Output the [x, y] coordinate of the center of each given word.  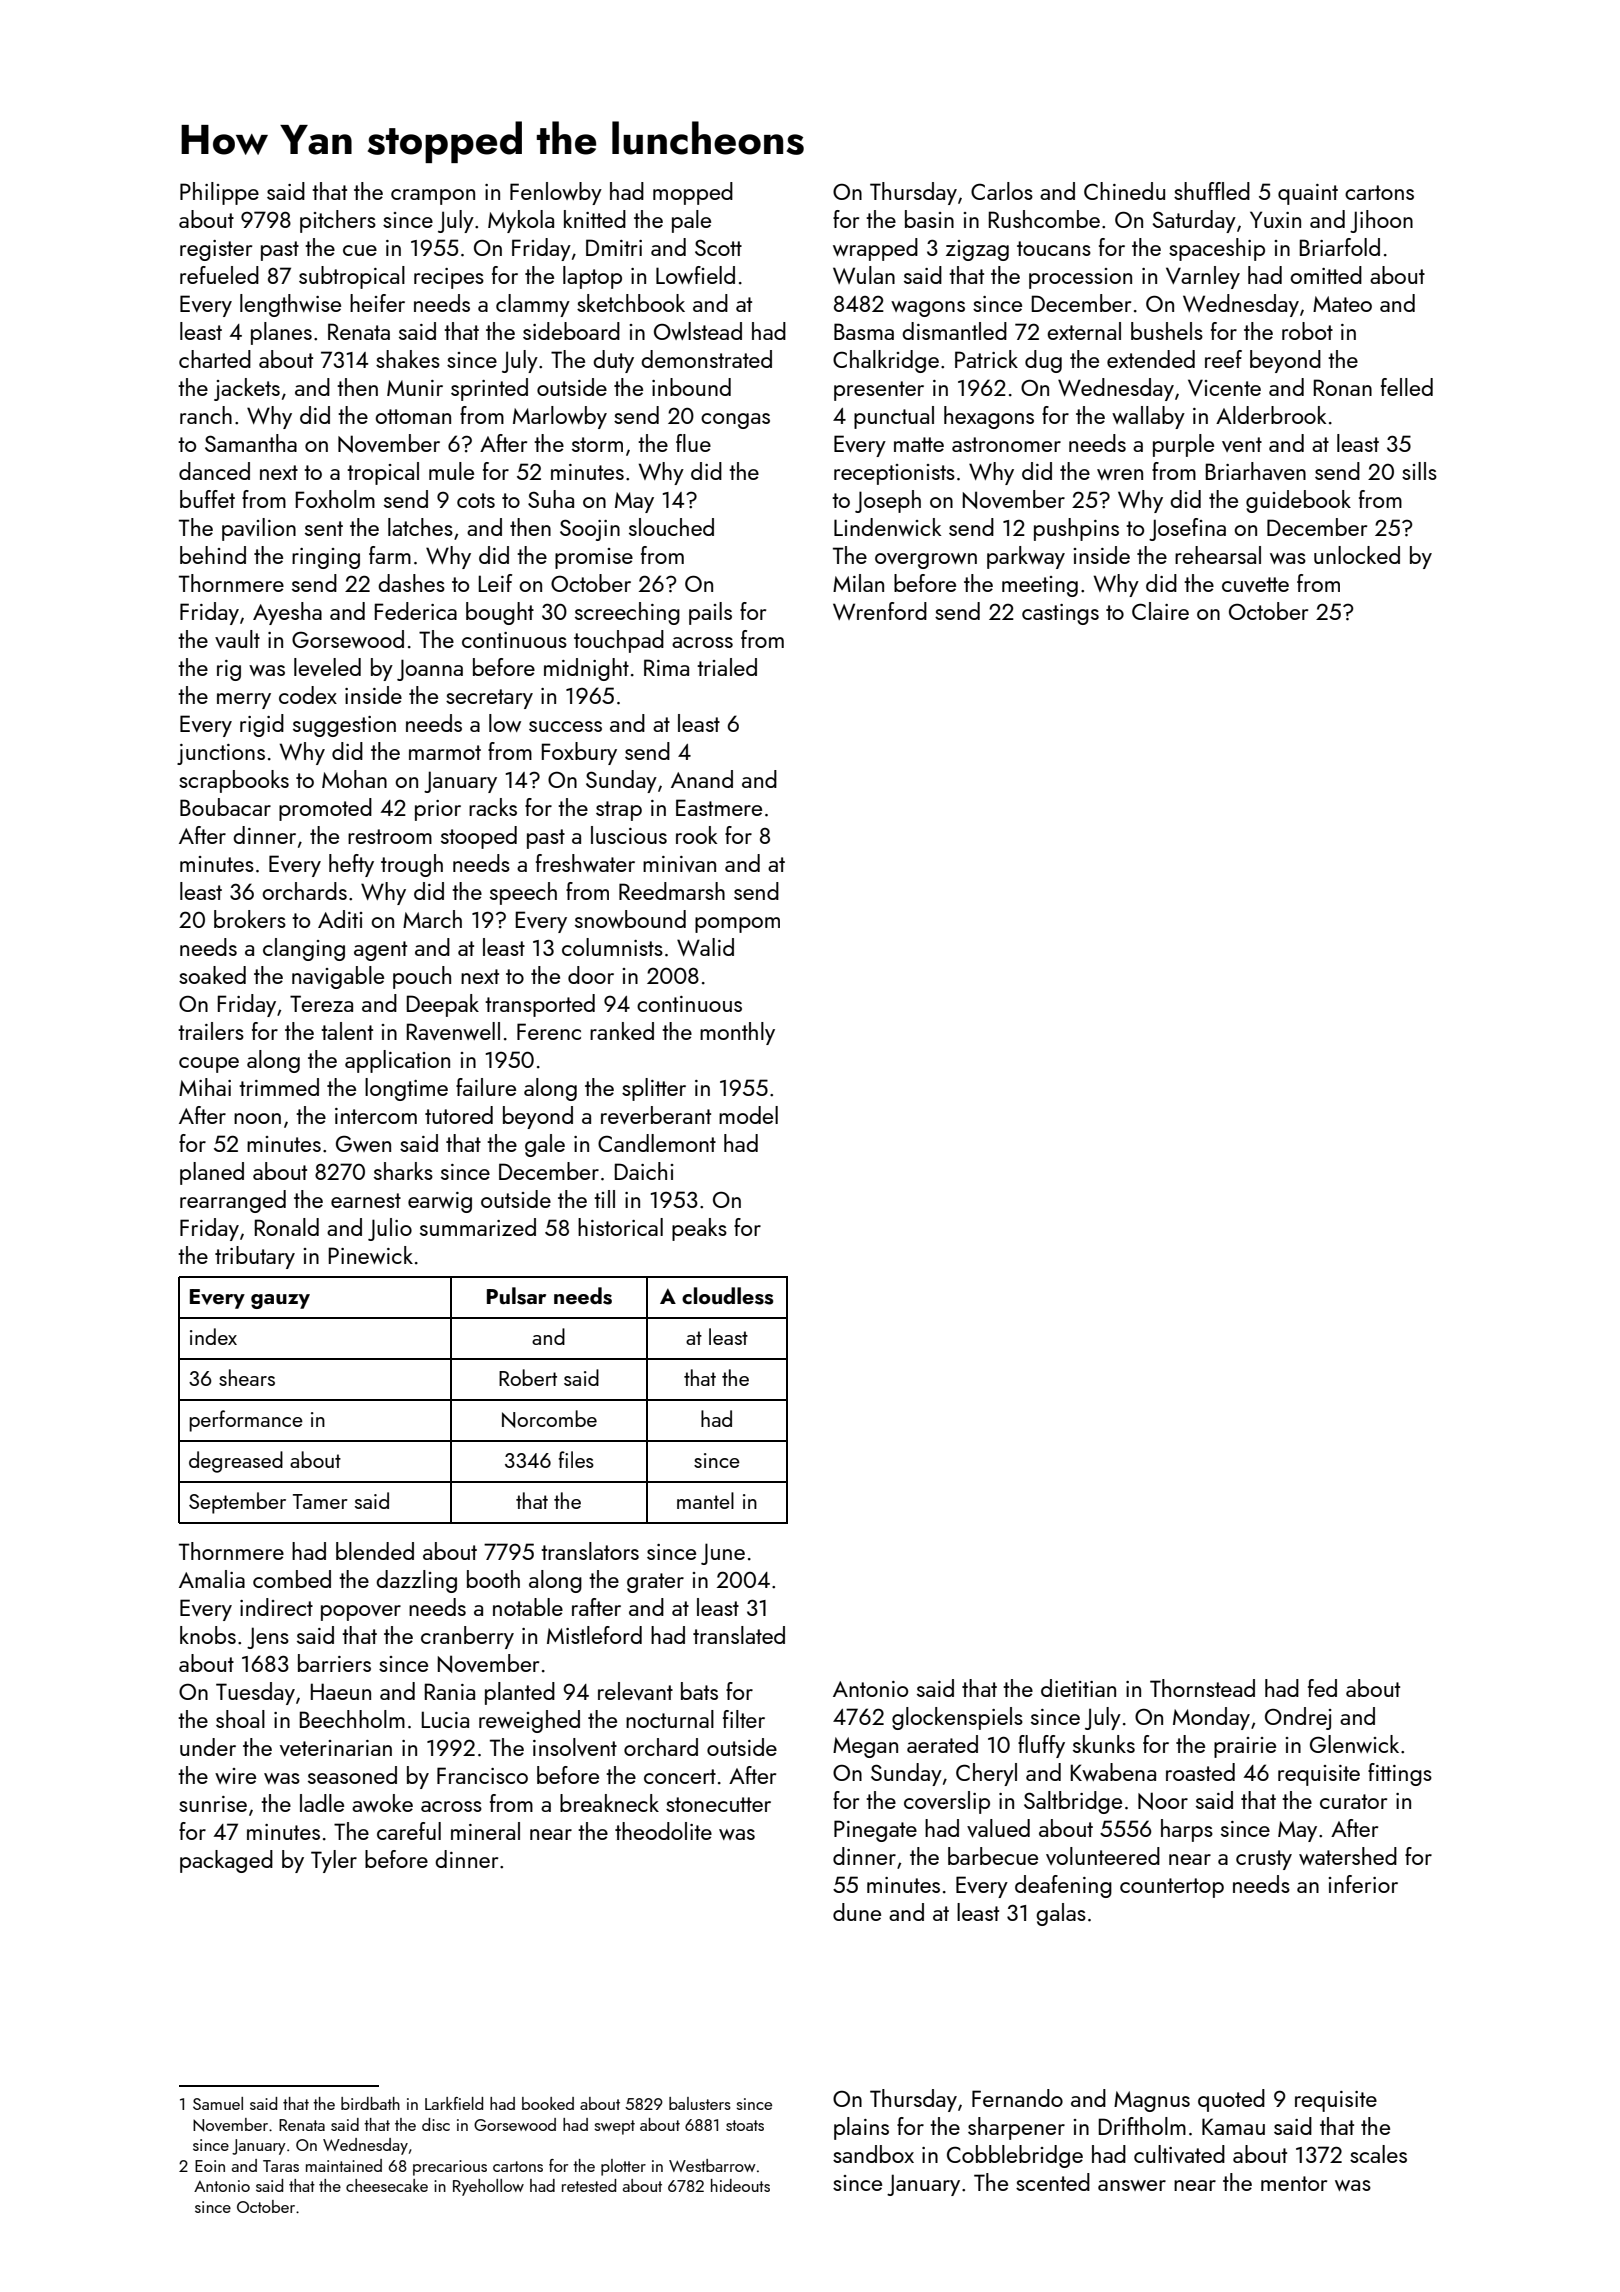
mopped [693, 193]
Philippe [219, 193]
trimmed [279, 1087]
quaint [1308, 194]
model [748, 1115]
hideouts [740, 2185]
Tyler [334, 1861]
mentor [1294, 2183]
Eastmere [719, 807]
